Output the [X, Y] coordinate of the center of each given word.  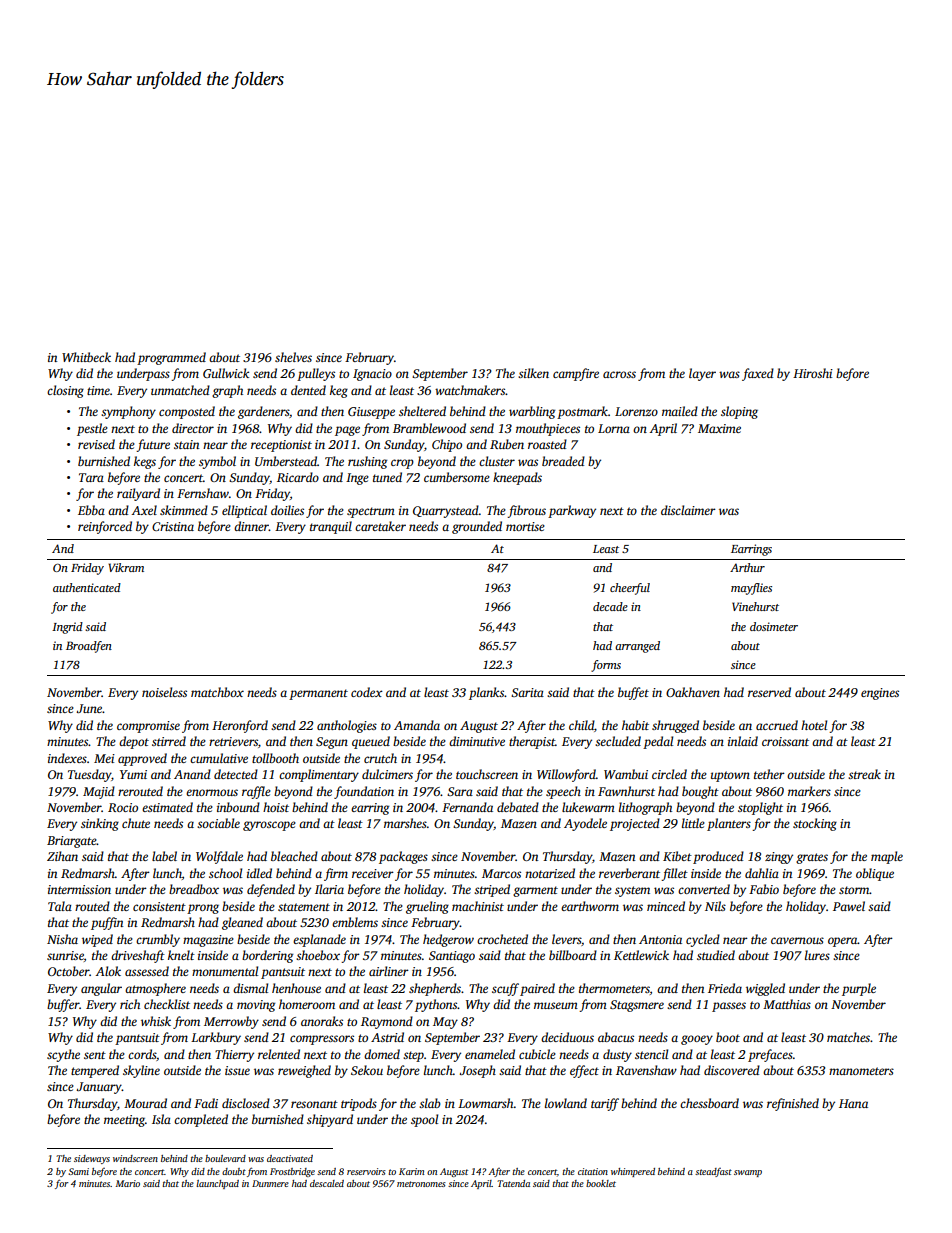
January [99, 1088]
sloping [739, 412]
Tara [91, 477]
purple [859, 989]
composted [187, 412]
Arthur [747, 567]
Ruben [507, 444]
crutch [380, 758]
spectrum [371, 512]
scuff [505, 989]
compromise [148, 727]
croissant [785, 741]
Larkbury [216, 1038]
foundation [364, 792]
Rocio [123, 807]
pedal [658, 742]
